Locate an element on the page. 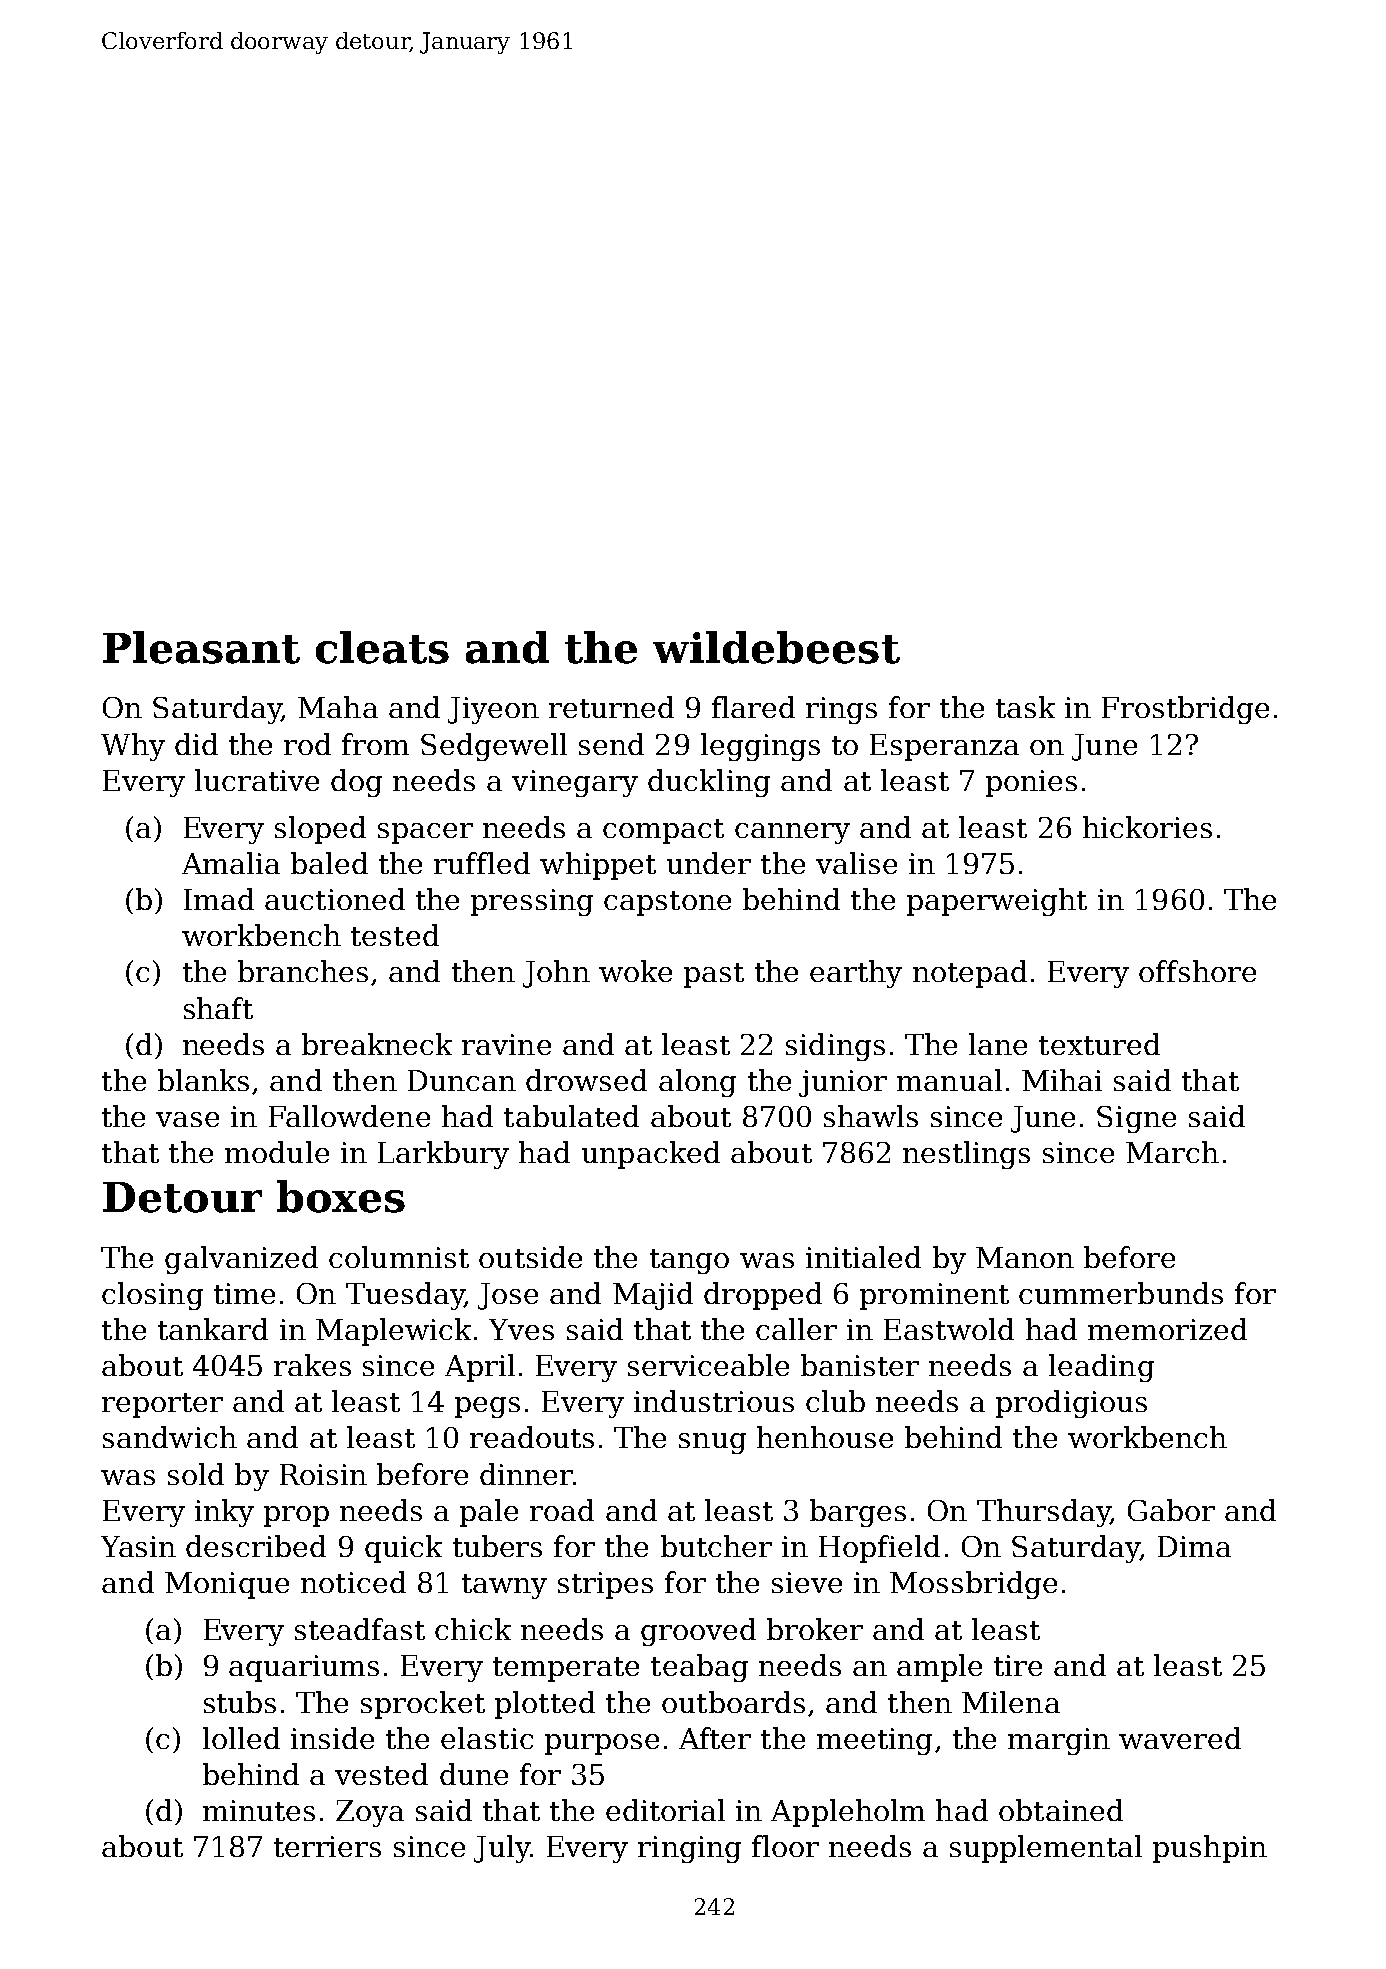 This image has width=1386, height=1969. Why is located at coordinates (133, 747).
